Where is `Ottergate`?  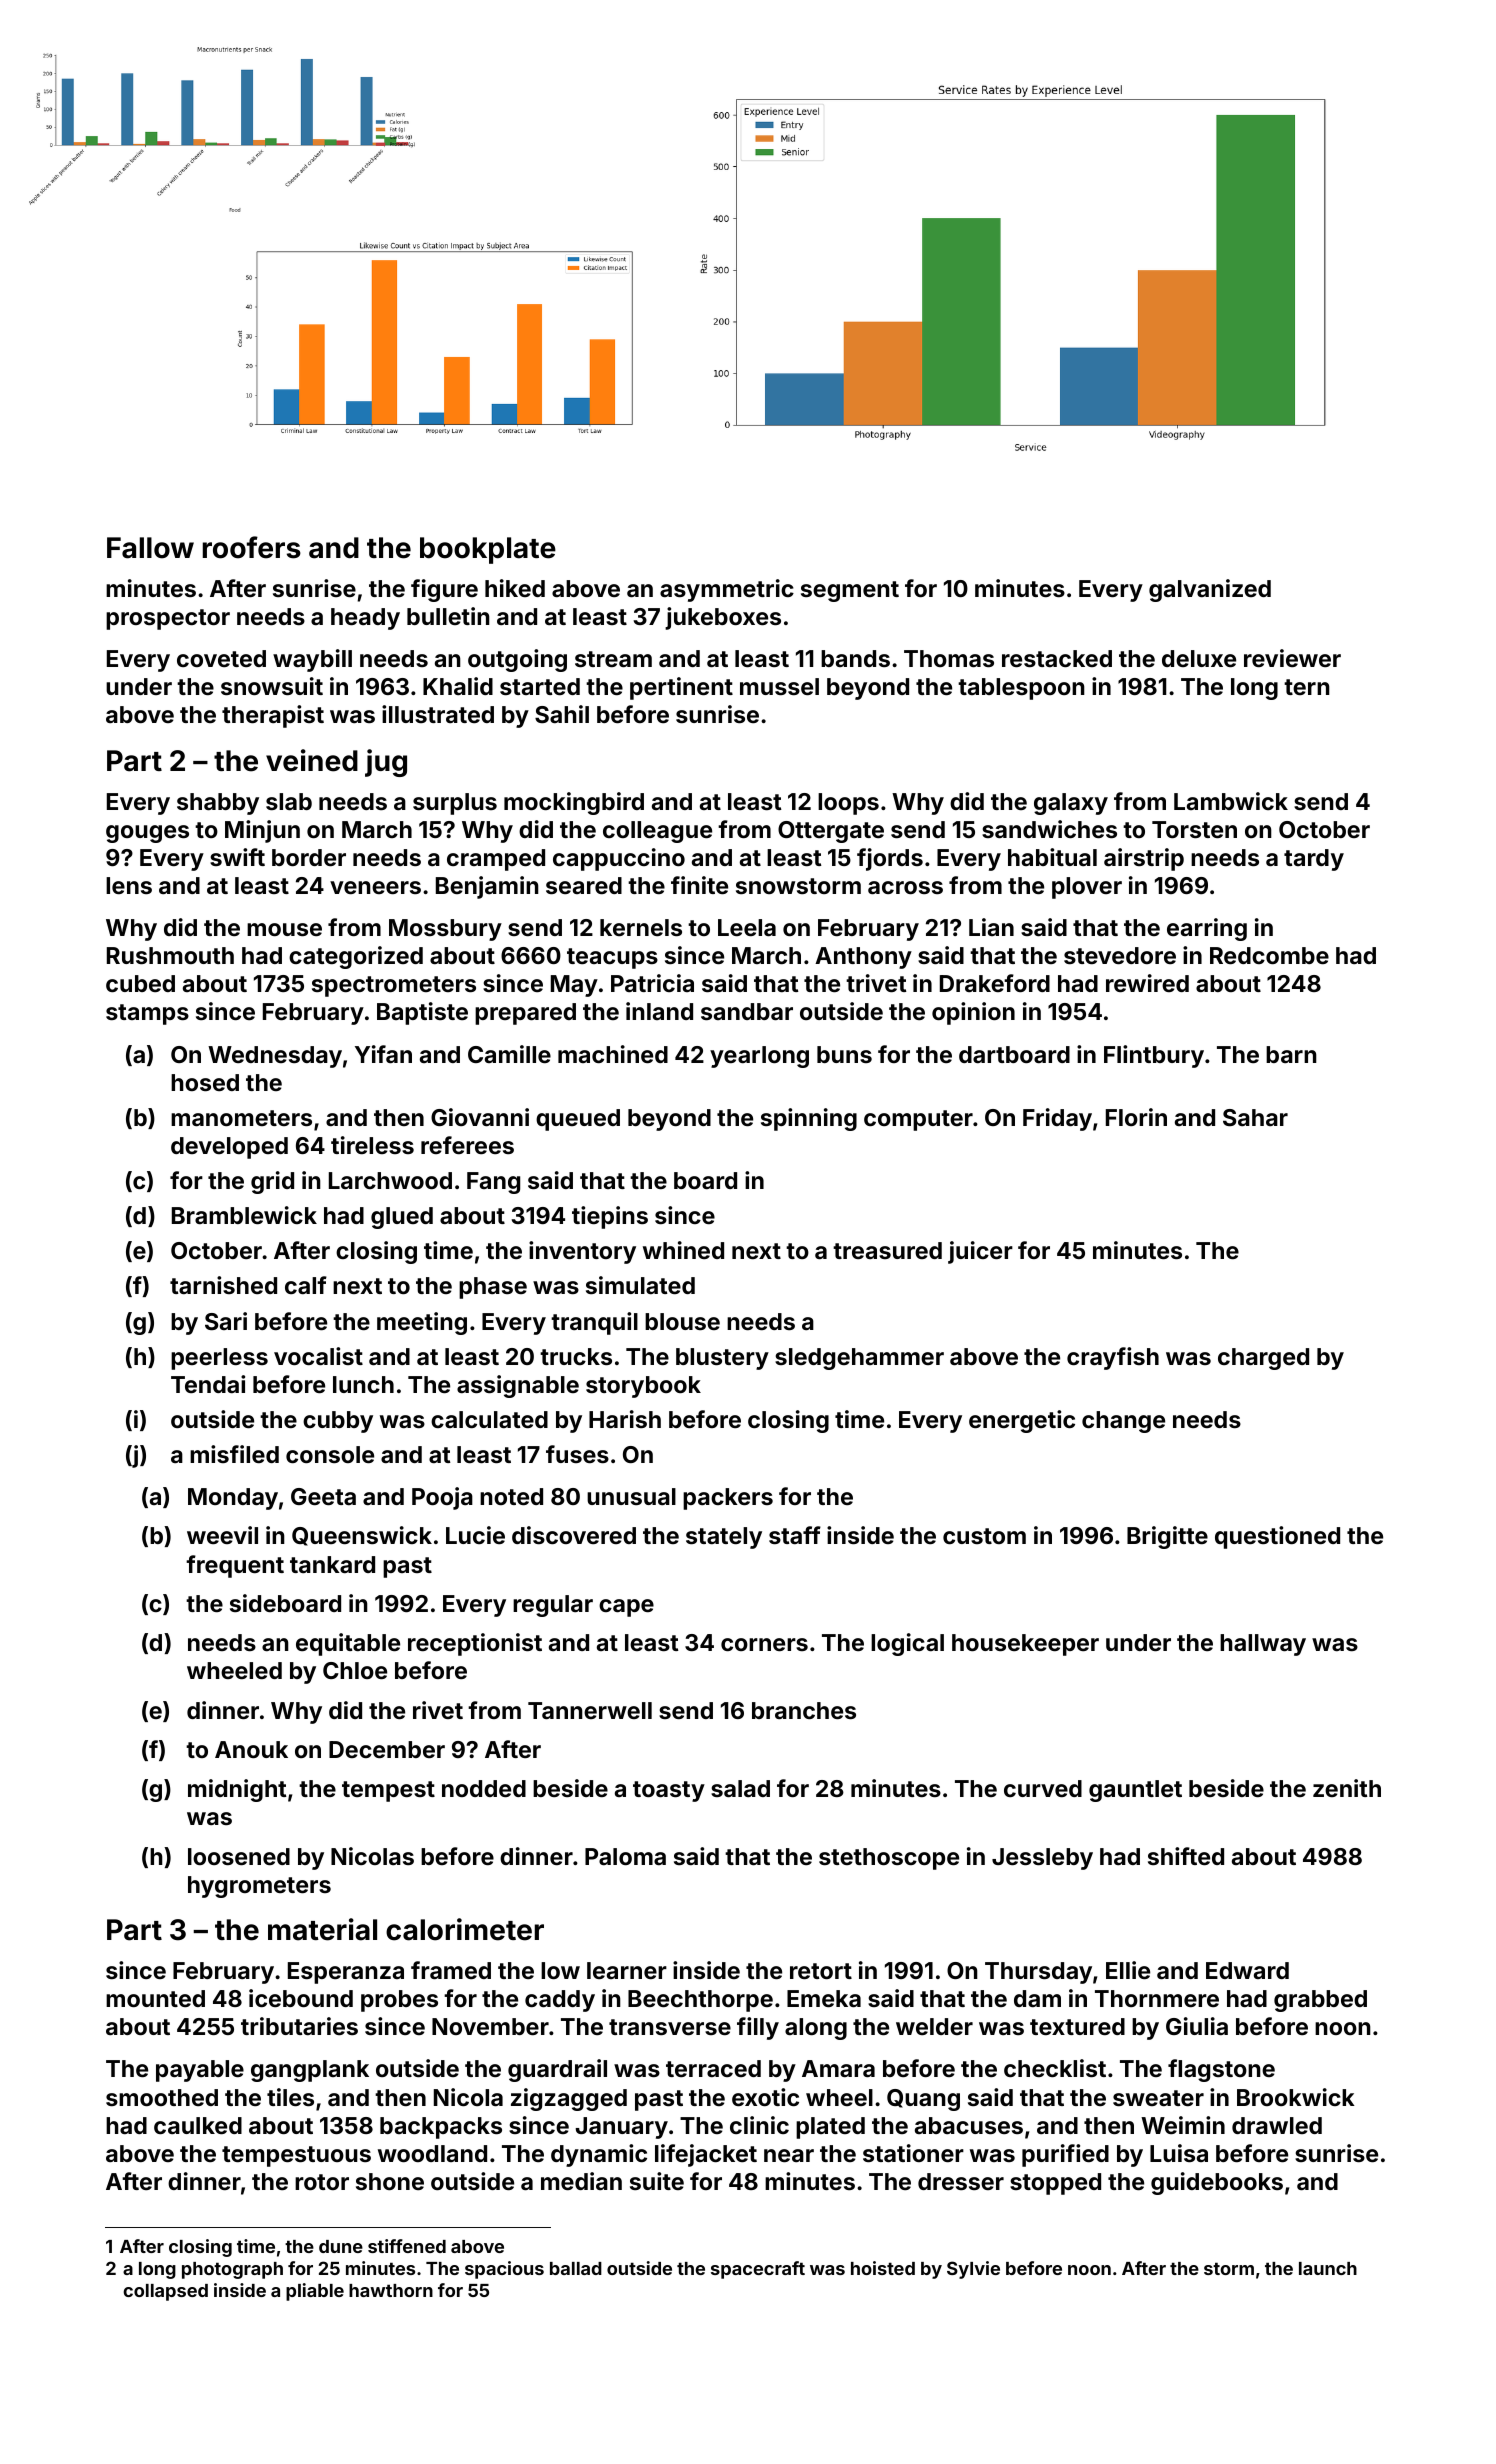 Ottergate is located at coordinates (831, 832).
